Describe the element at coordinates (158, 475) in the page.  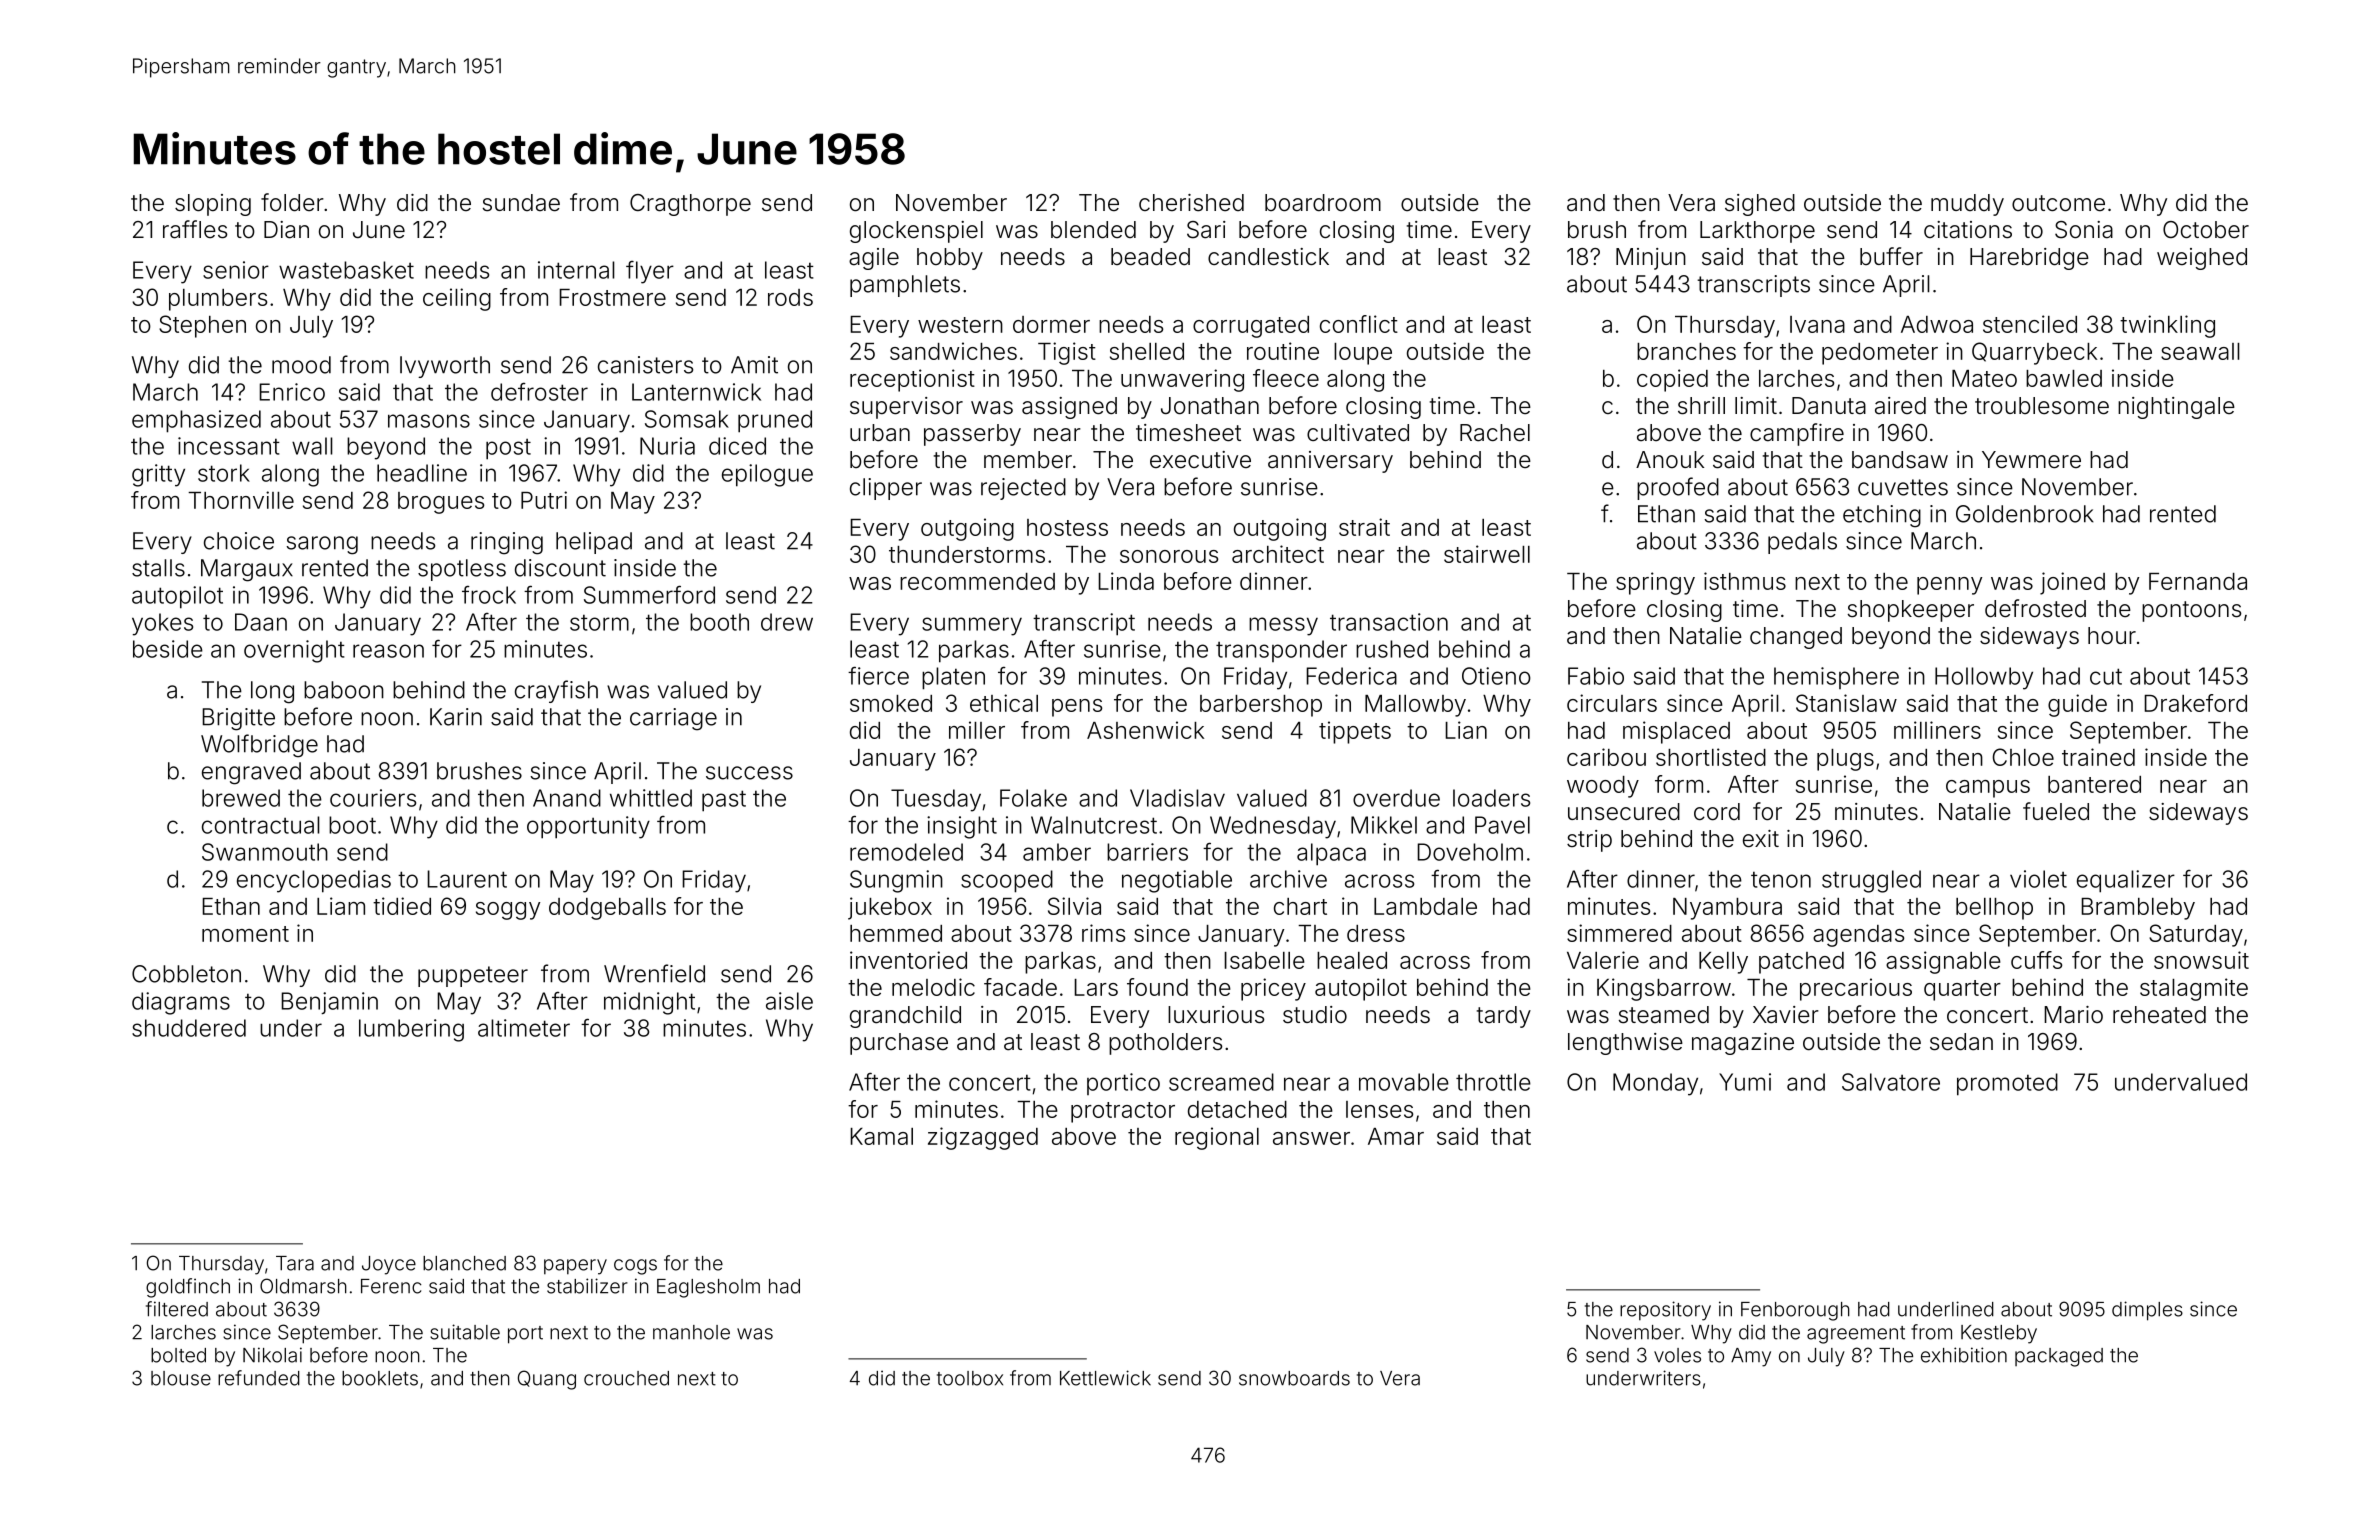
I see `gritty` at that location.
